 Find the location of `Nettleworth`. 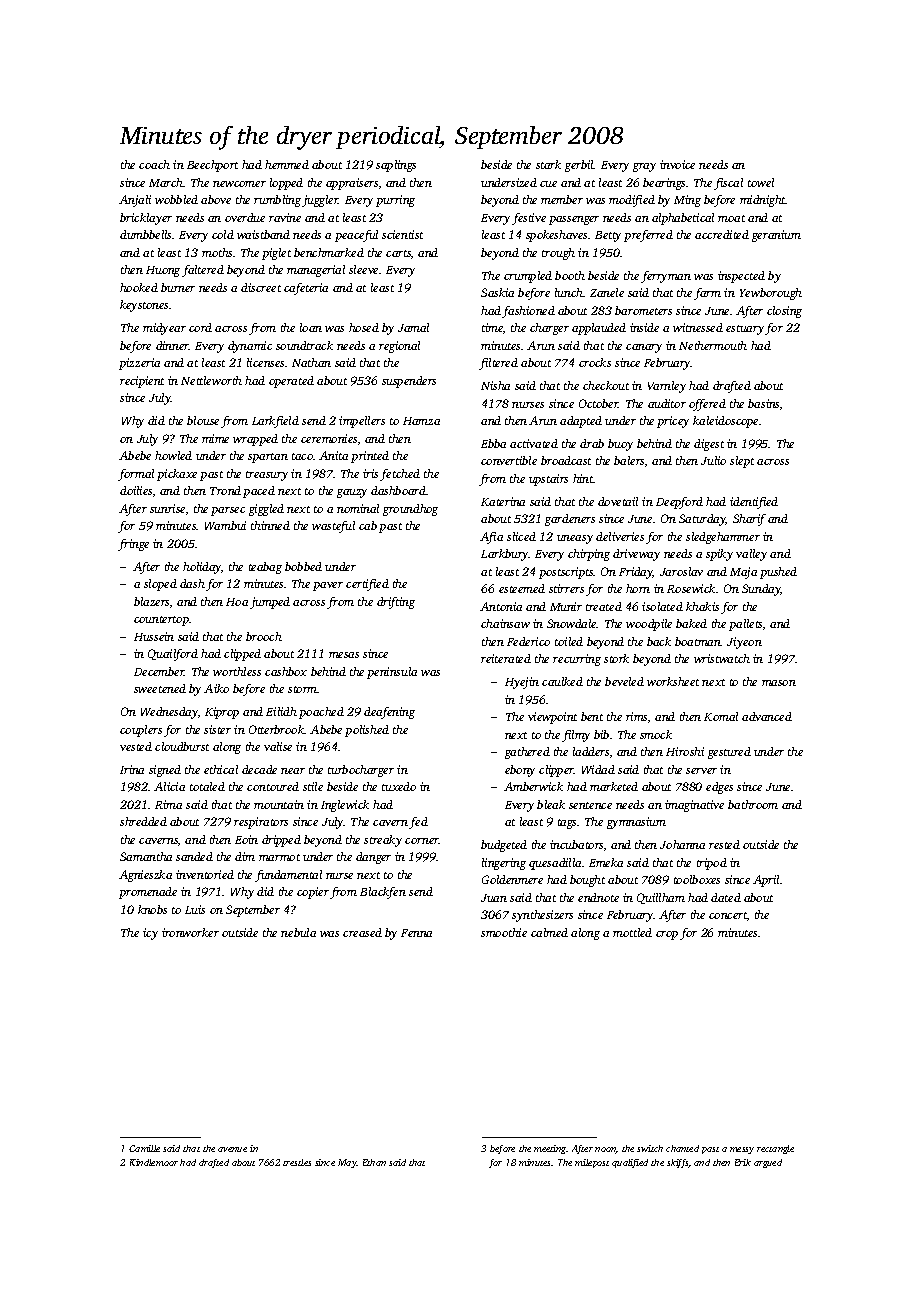

Nettleworth is located at coordinates (211, 380).
